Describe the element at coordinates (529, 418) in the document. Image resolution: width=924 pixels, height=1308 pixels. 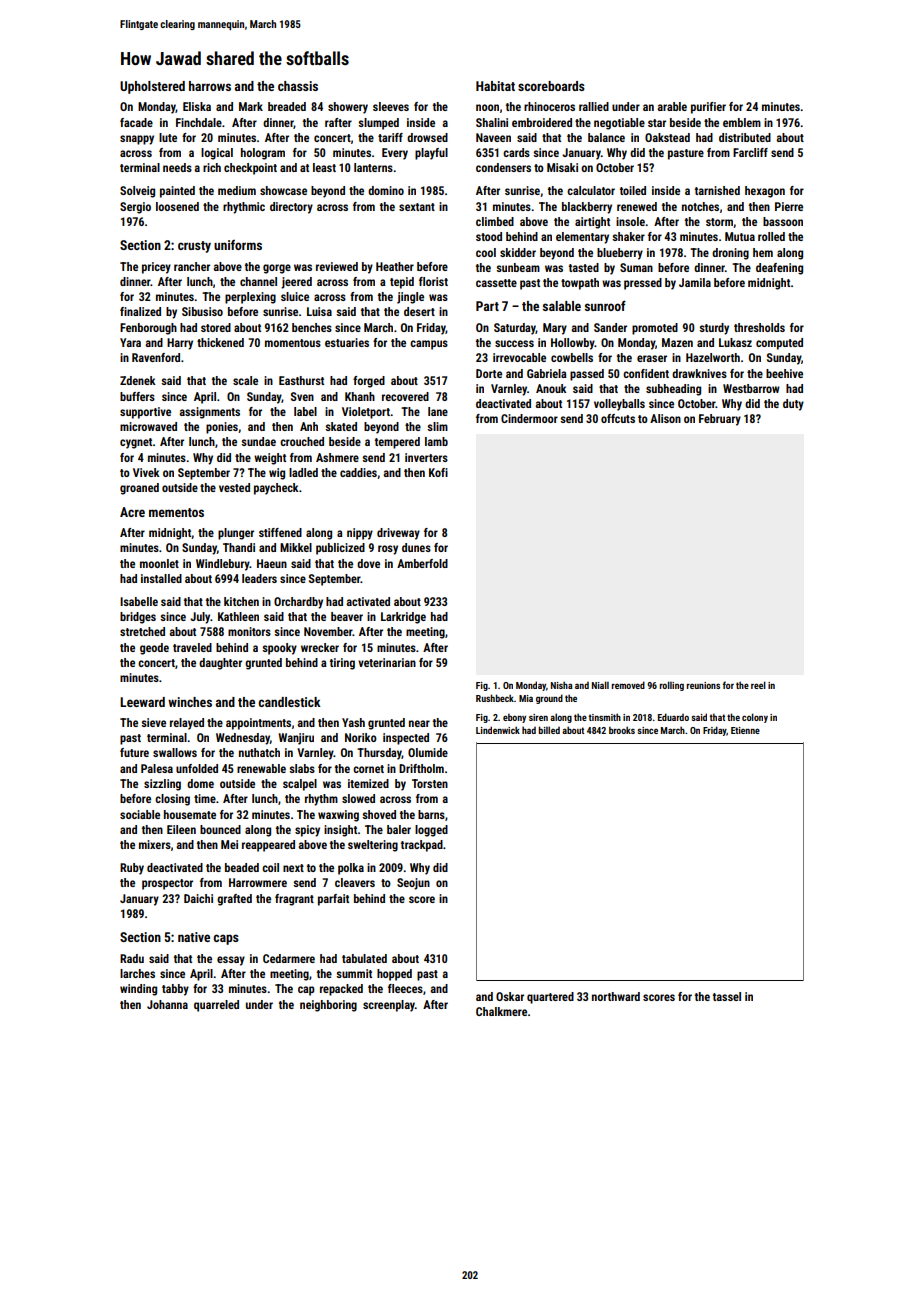
I see `Cindermoor` at that location.
